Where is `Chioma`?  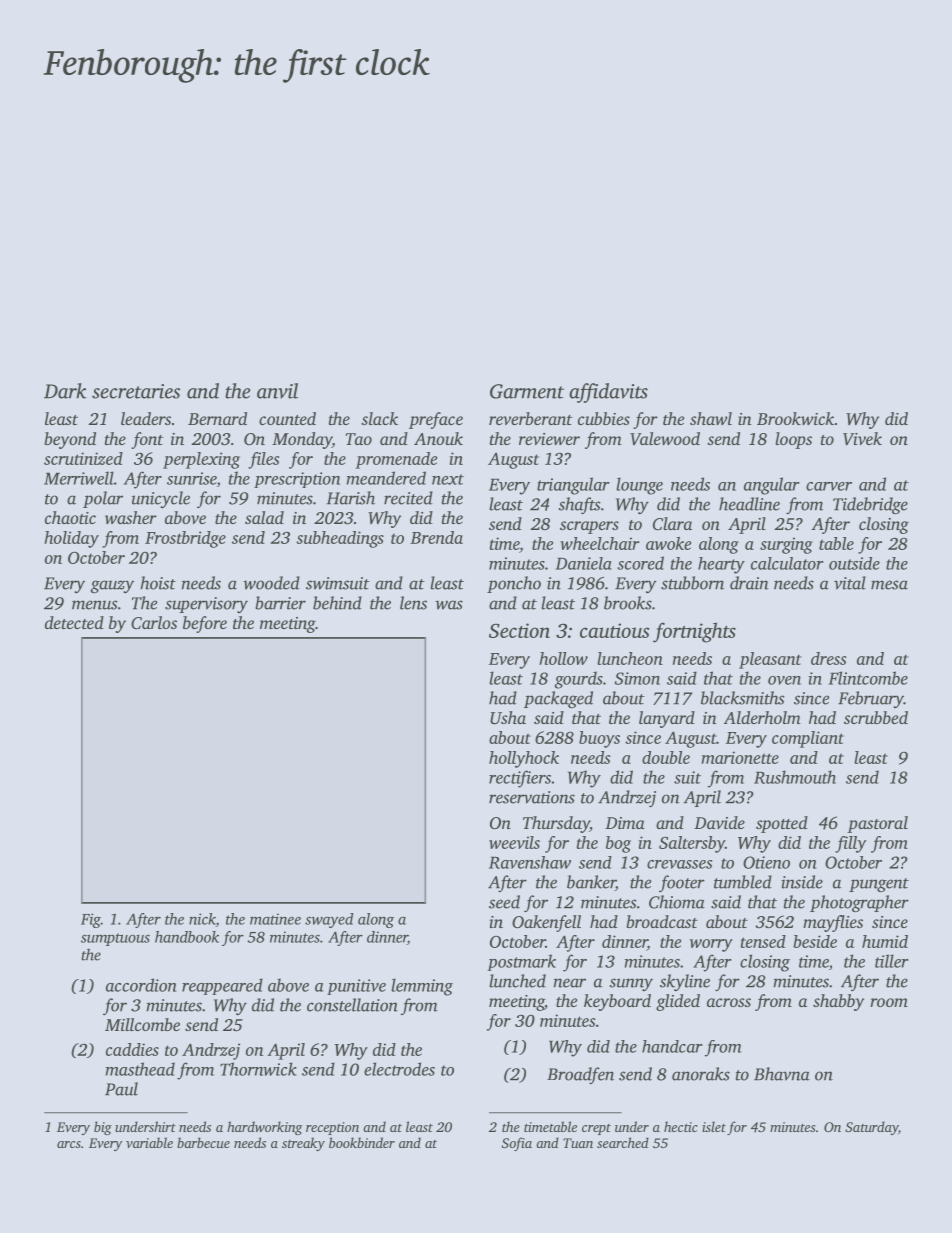
Chioma is located at coordinates (677, 902).
